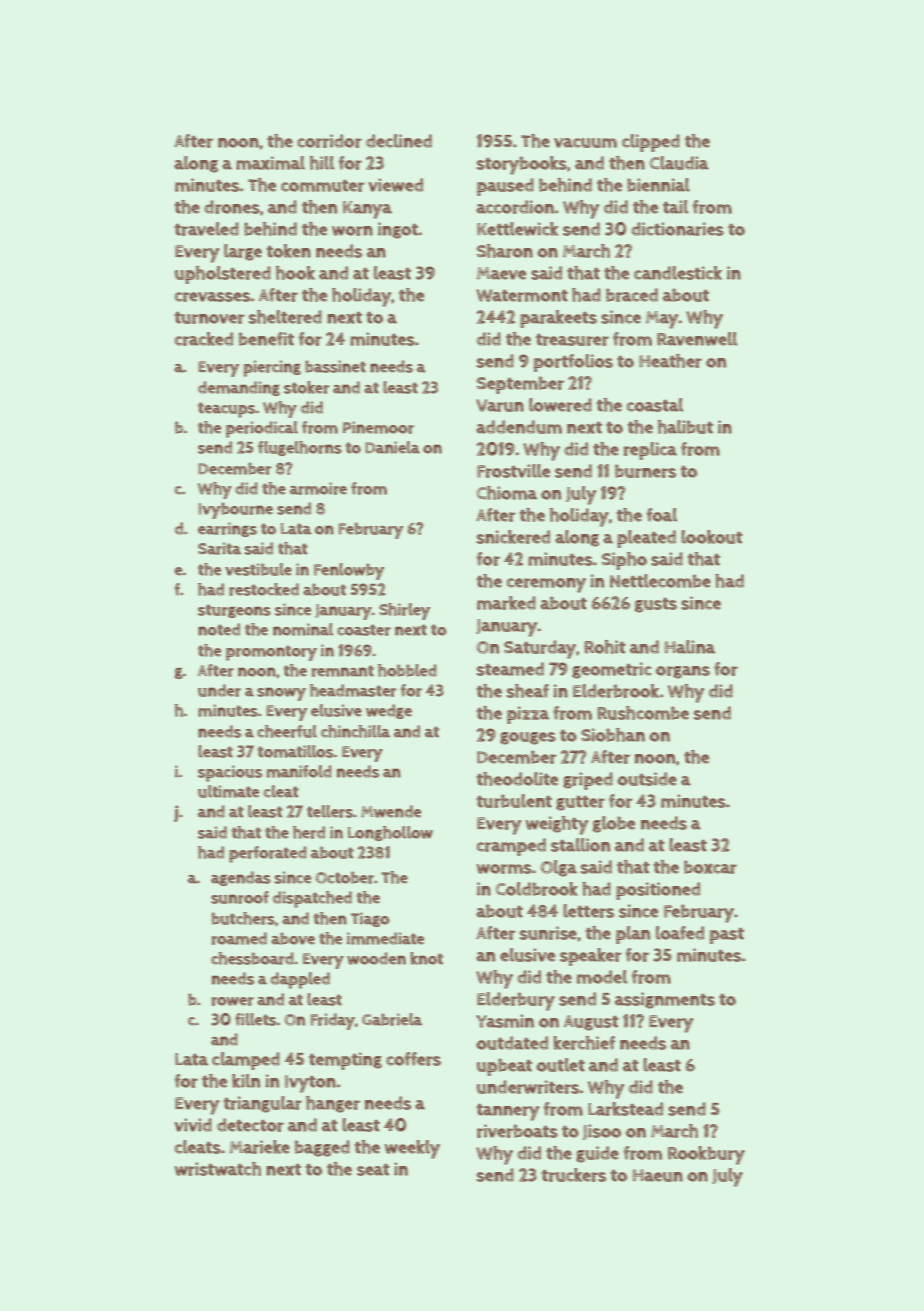 This page has height=1311, width=924. Describe the element at coordinates (572, 340) in the page. I see `treasurer` at that location.
